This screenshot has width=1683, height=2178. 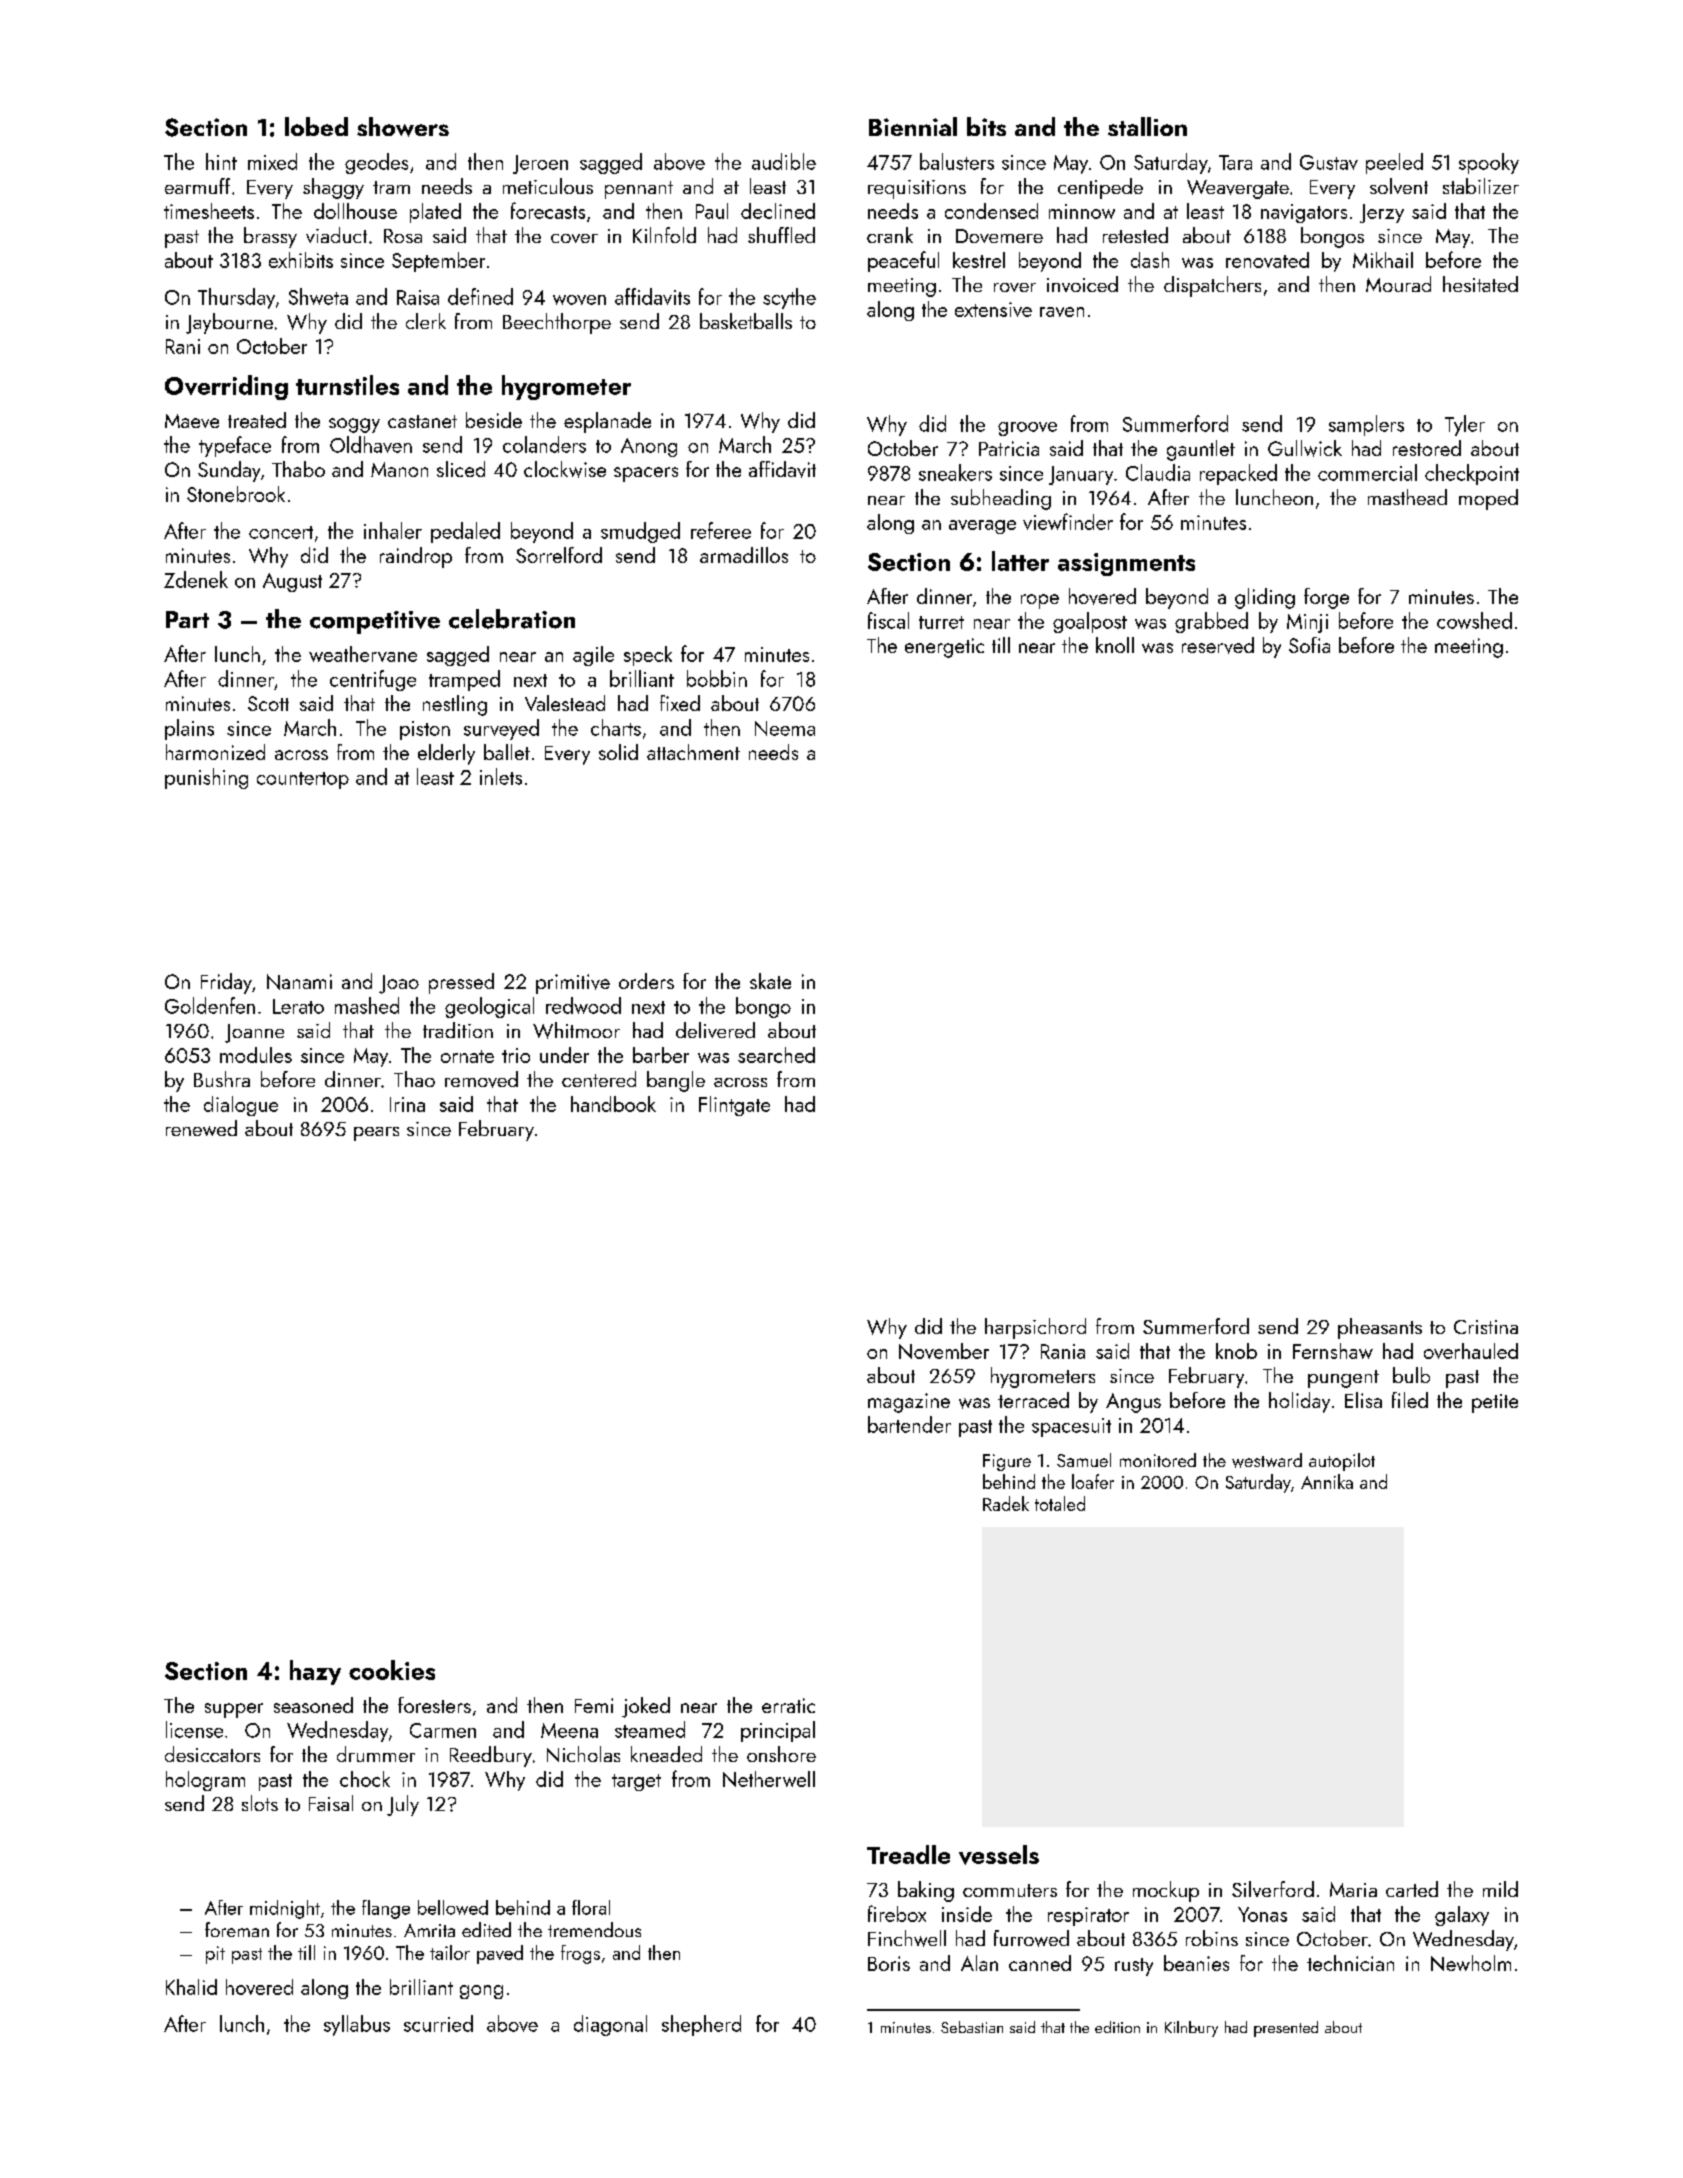 I want to click on stabilizer, so click(x=1481, y=186).
